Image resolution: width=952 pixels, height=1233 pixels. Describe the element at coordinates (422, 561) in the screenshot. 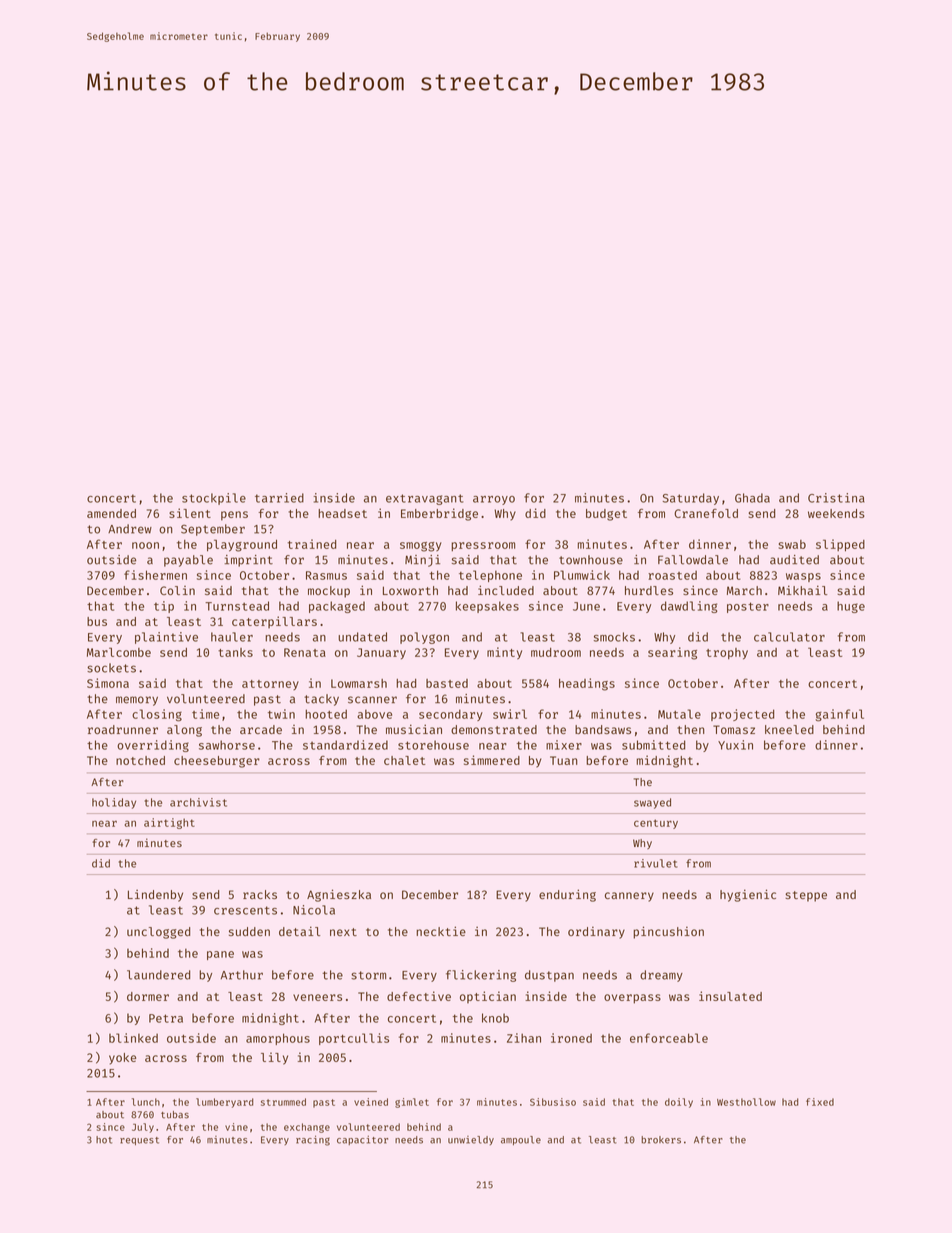

I see `Minji` at that location.
